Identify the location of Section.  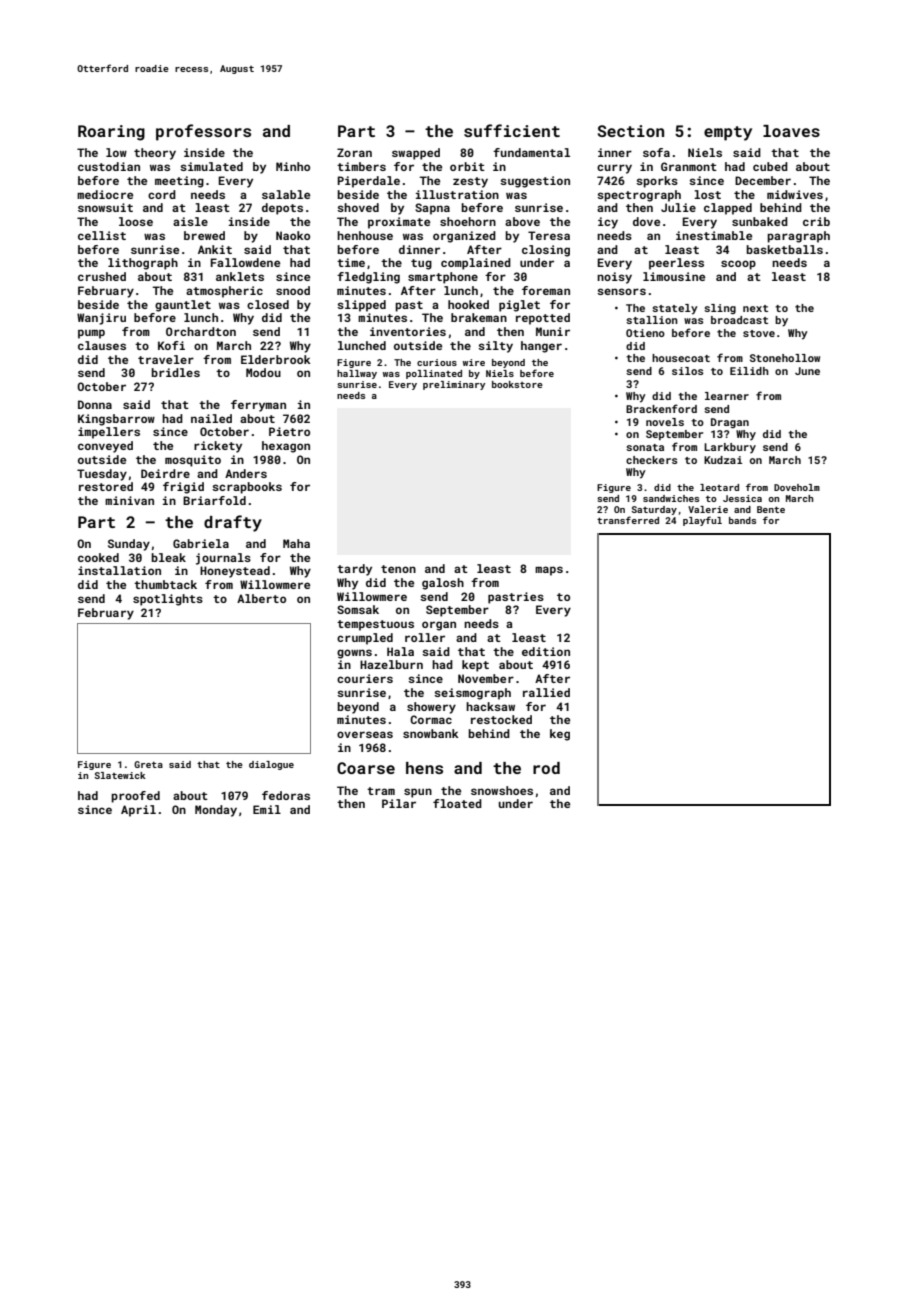
(631, 131).
